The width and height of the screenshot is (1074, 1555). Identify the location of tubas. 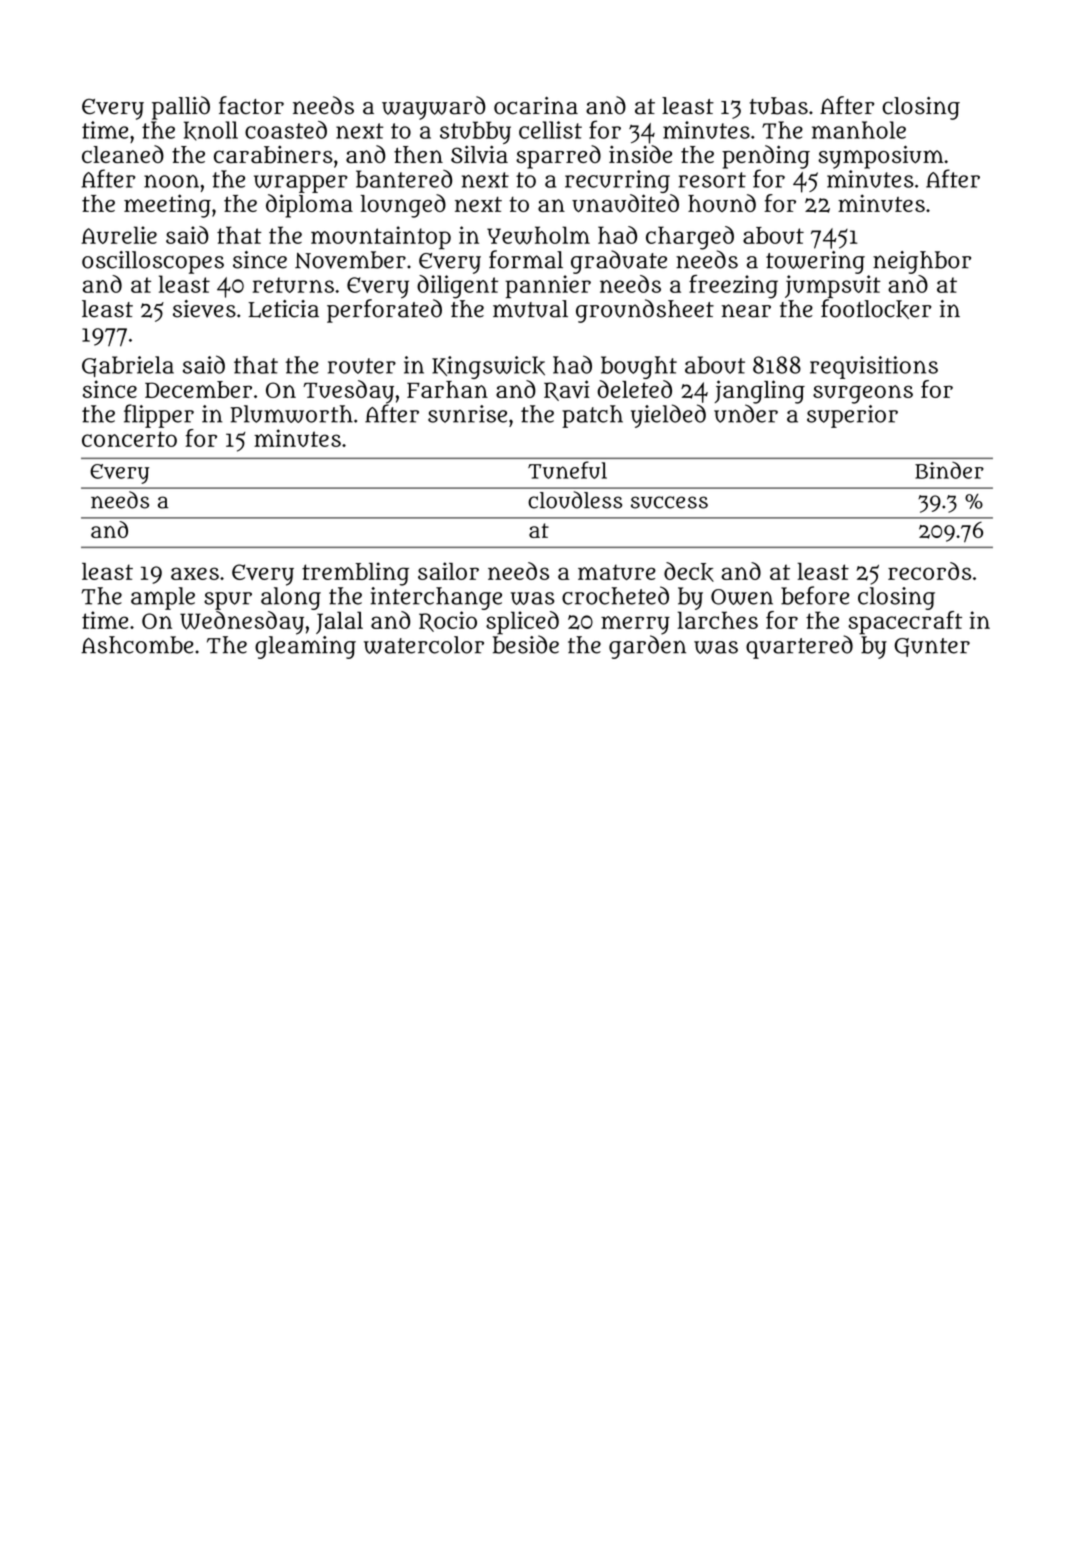
(779, 106).
